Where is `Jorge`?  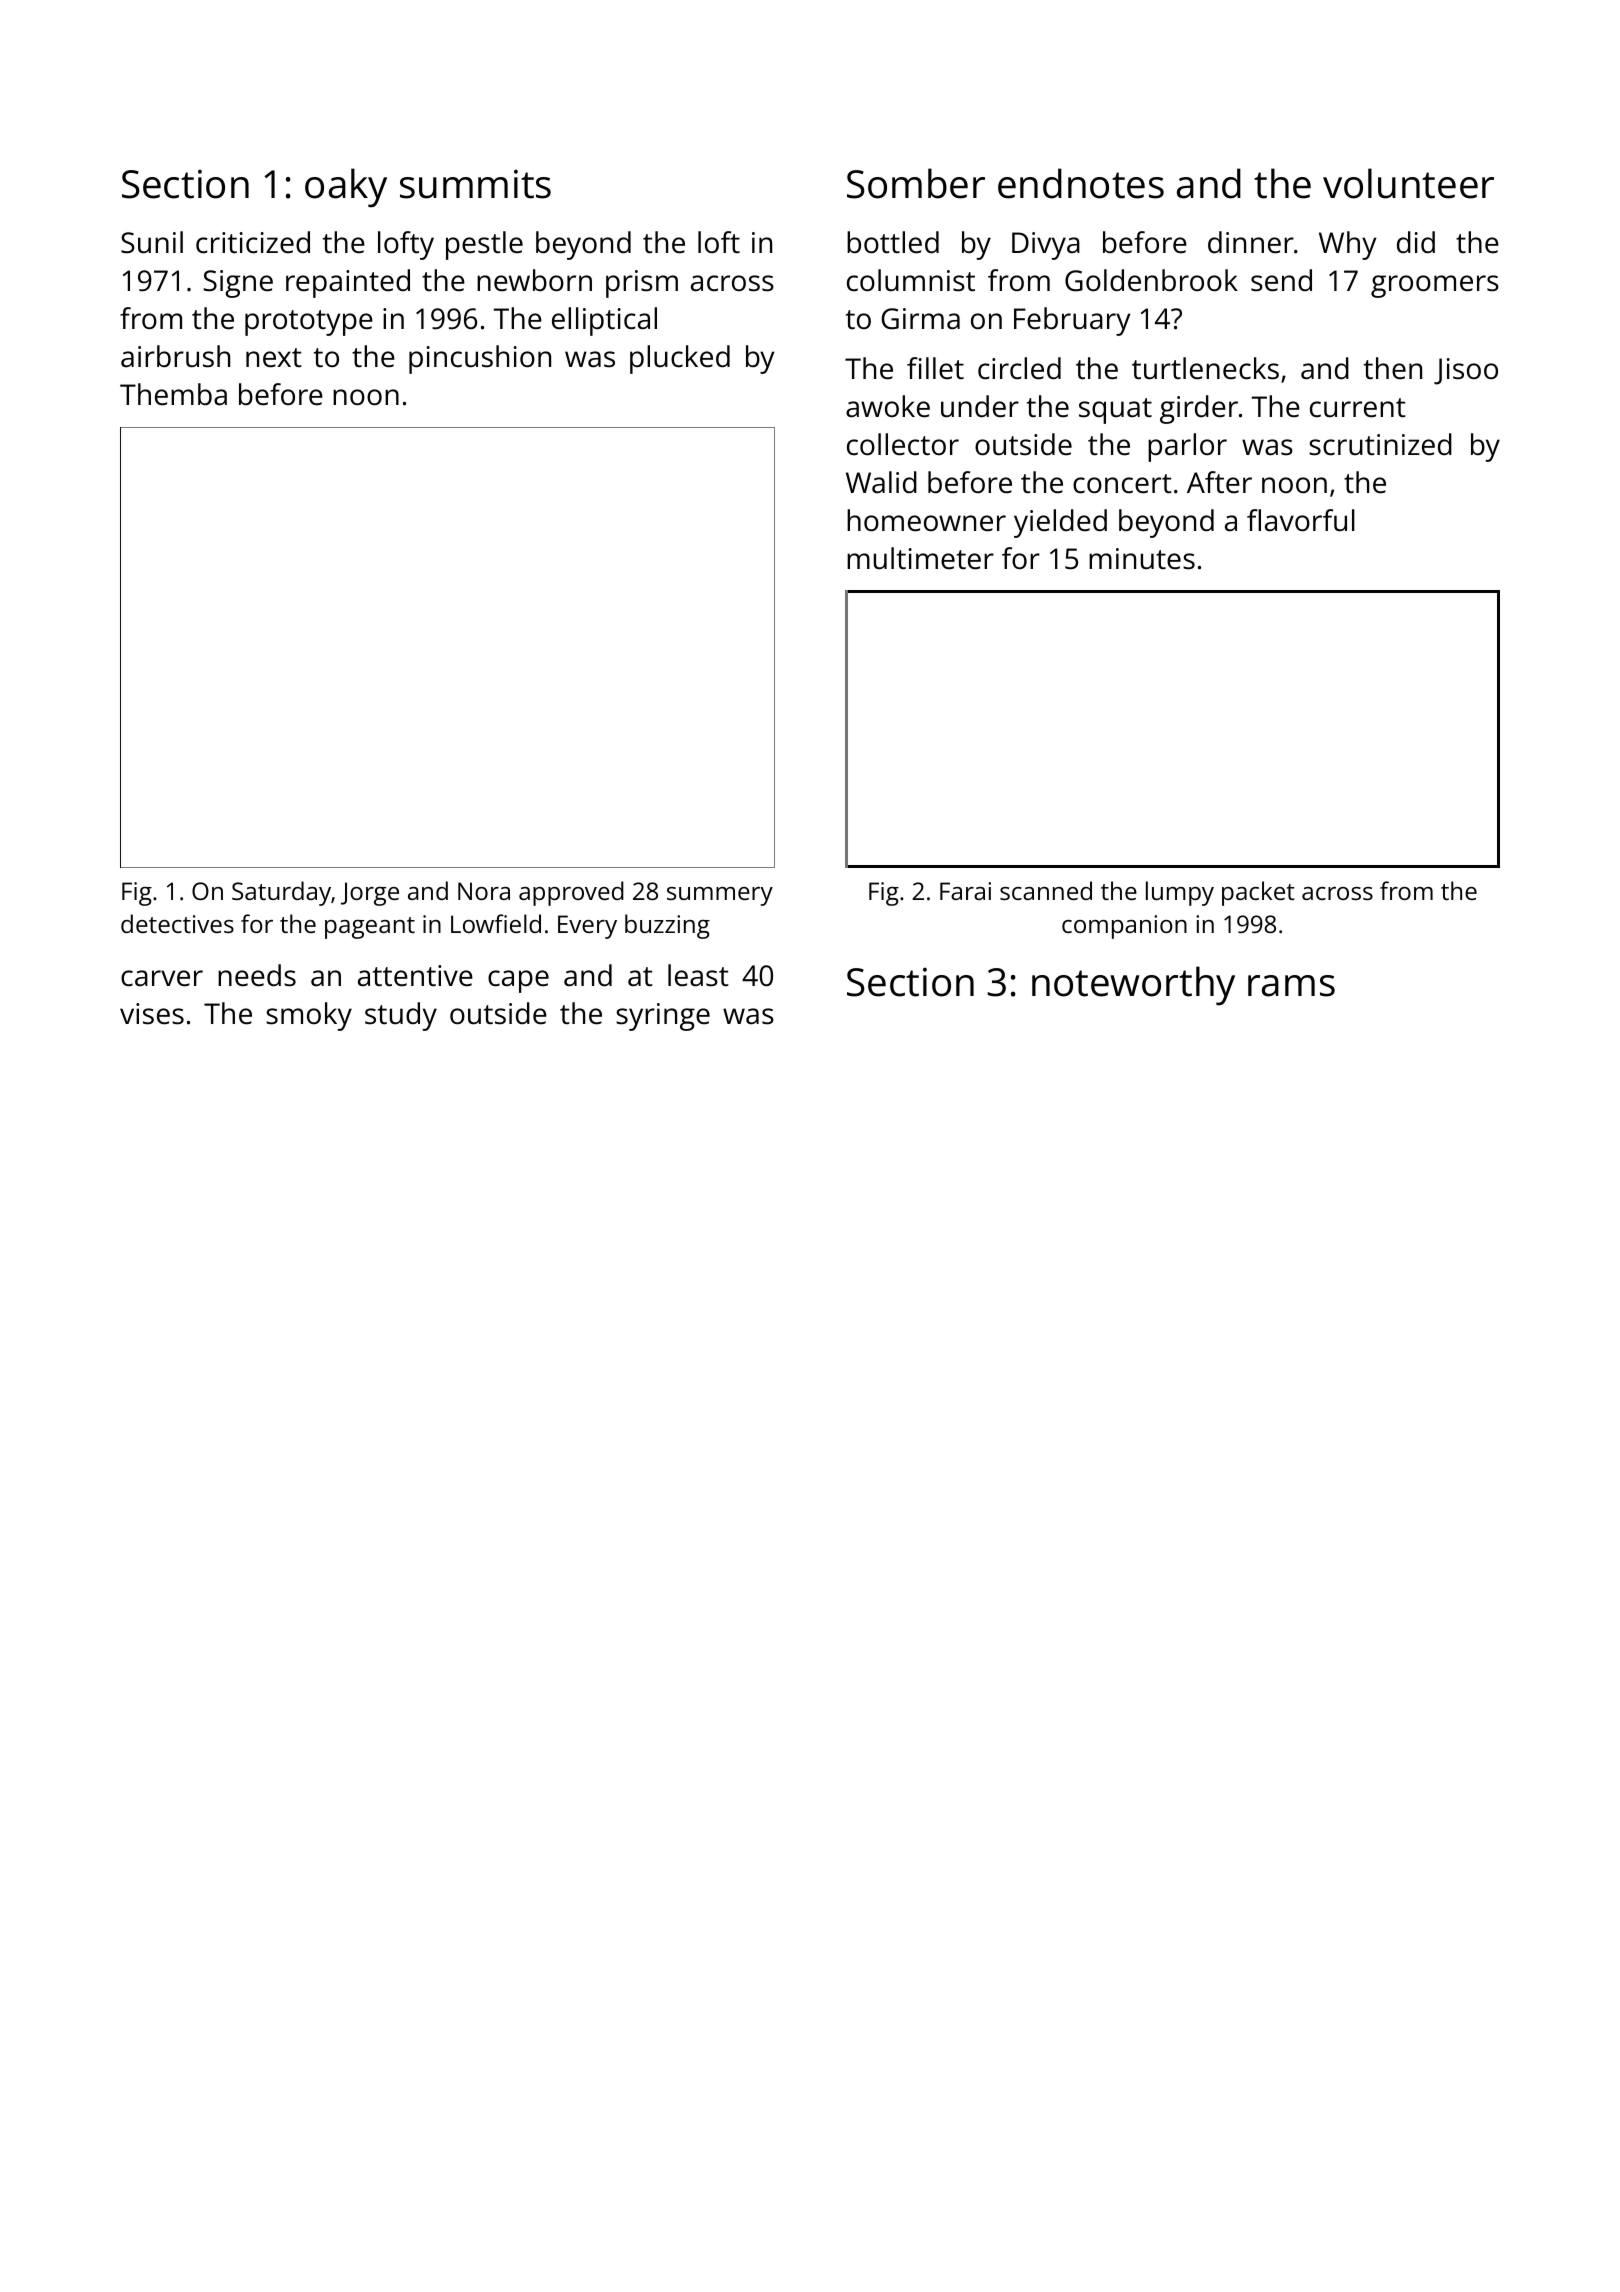
Jorge is located at coordinates (370, 894).
